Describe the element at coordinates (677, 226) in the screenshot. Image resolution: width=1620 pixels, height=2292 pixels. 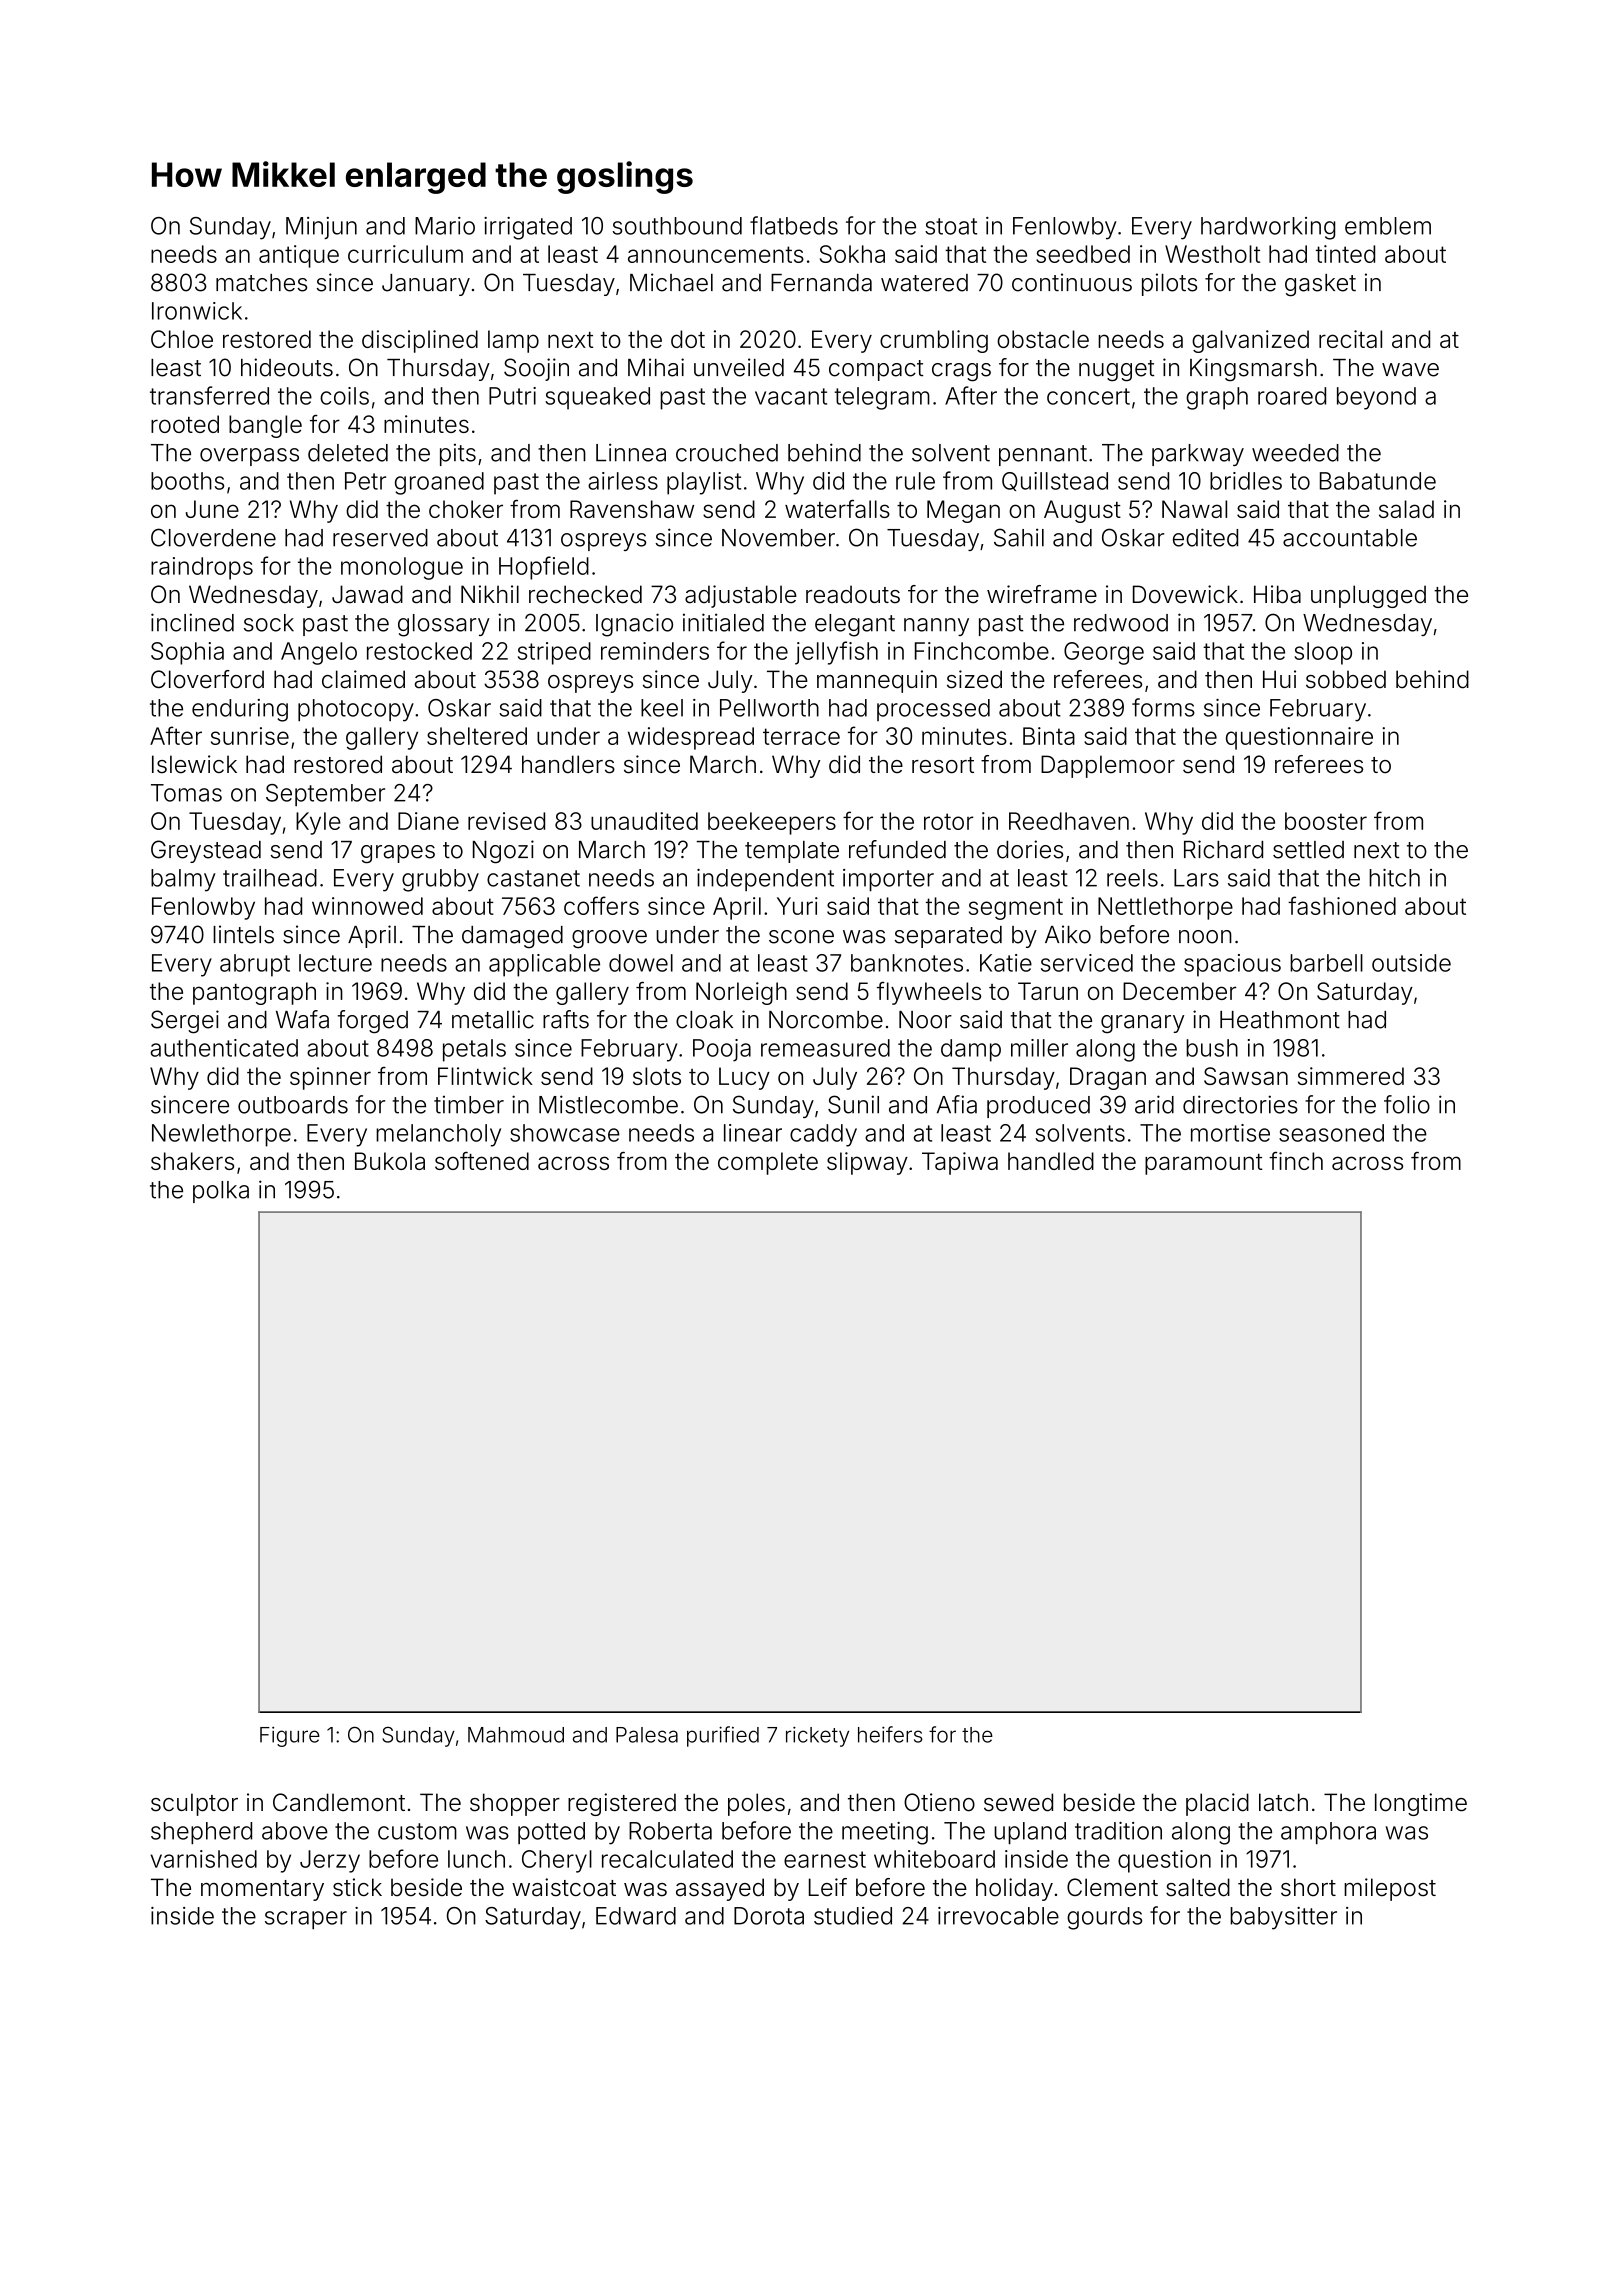
I see `southbound` at that location.
